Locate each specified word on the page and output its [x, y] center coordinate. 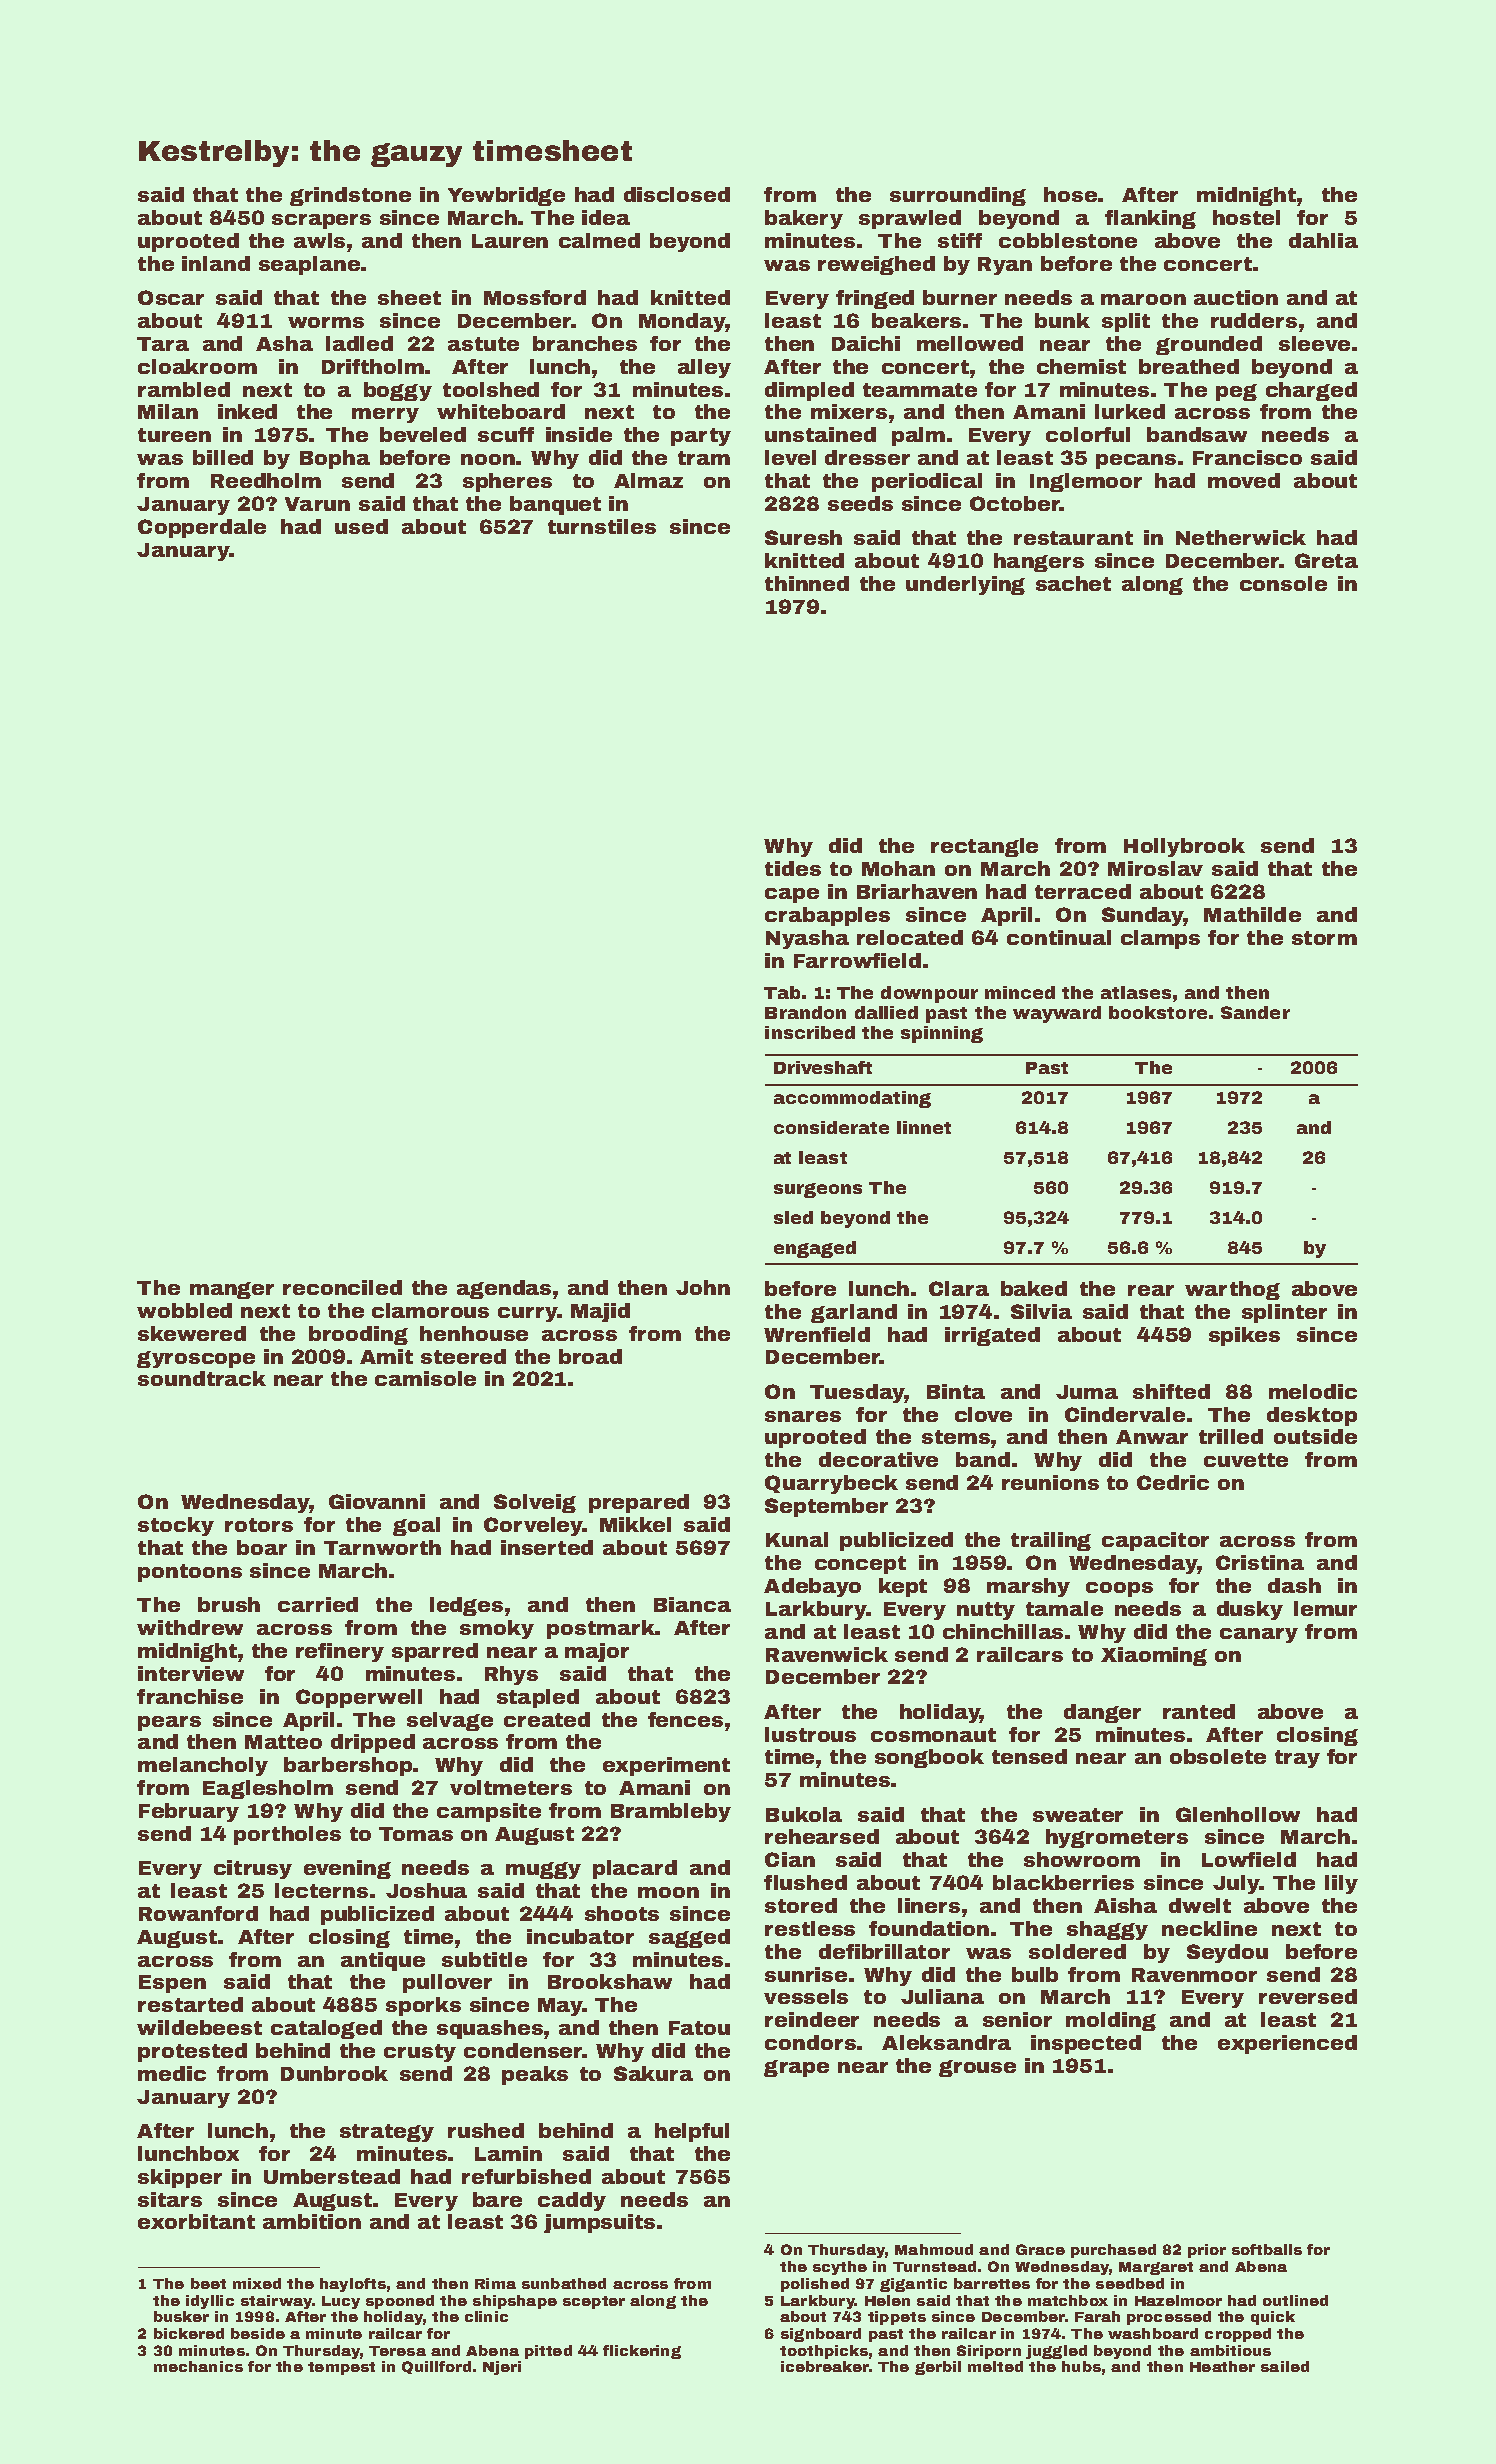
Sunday [1143, 916]
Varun [317, 504]
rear [1151, 1290]
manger [232, 1290]
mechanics [198, 2366]
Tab [782, 992]
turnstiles [602, 526]
